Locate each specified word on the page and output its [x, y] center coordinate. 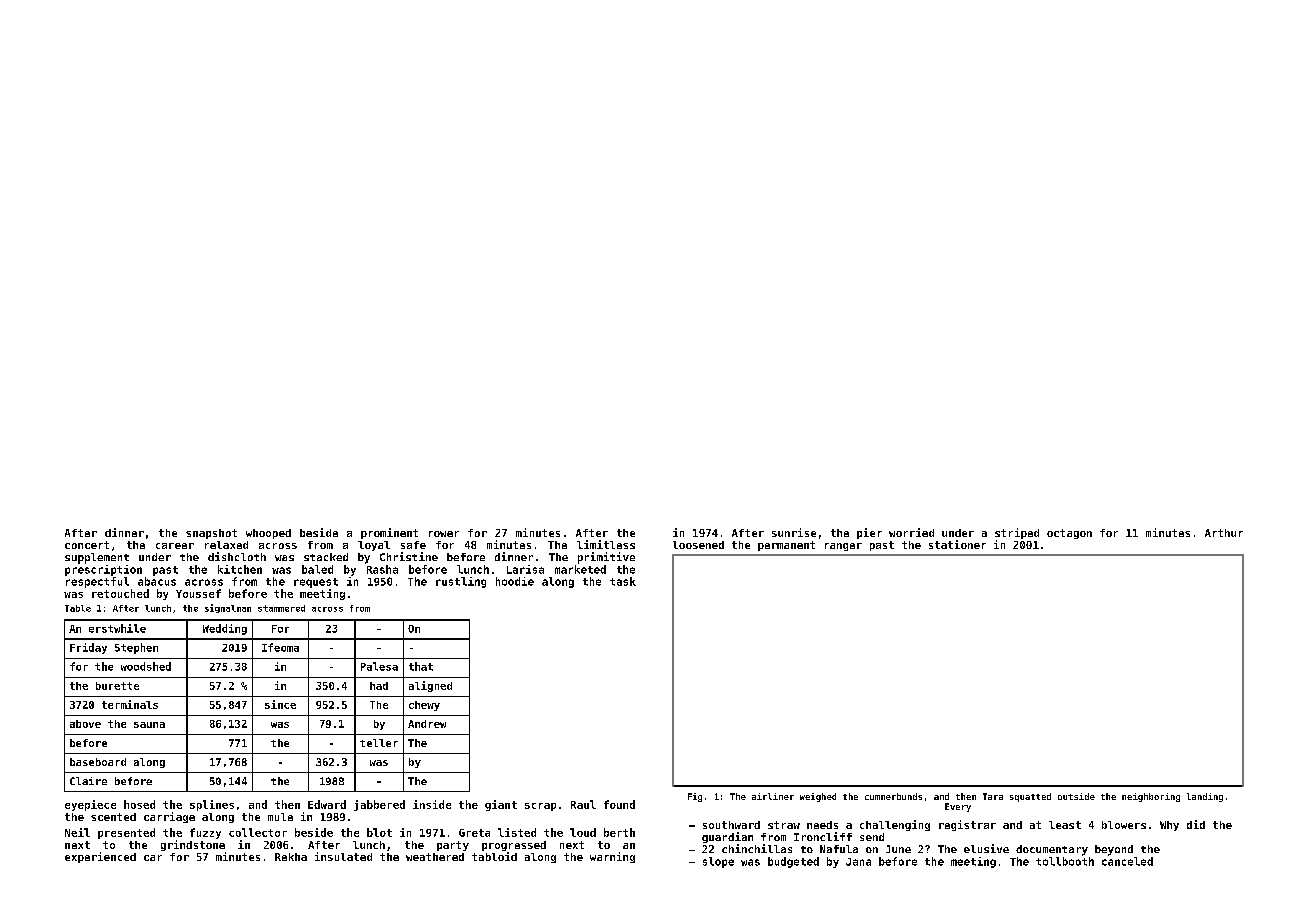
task [623, 581]
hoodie [515, 581]
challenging [895, 825]
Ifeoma [280, 647]
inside [432, 804]
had [379, 686]
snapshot [211, 534]
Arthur [1224, 533]
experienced [100, 857]
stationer [957, 544]
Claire [88, 781]
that [421, 666]
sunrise [794, 532]
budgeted [793, 862]
